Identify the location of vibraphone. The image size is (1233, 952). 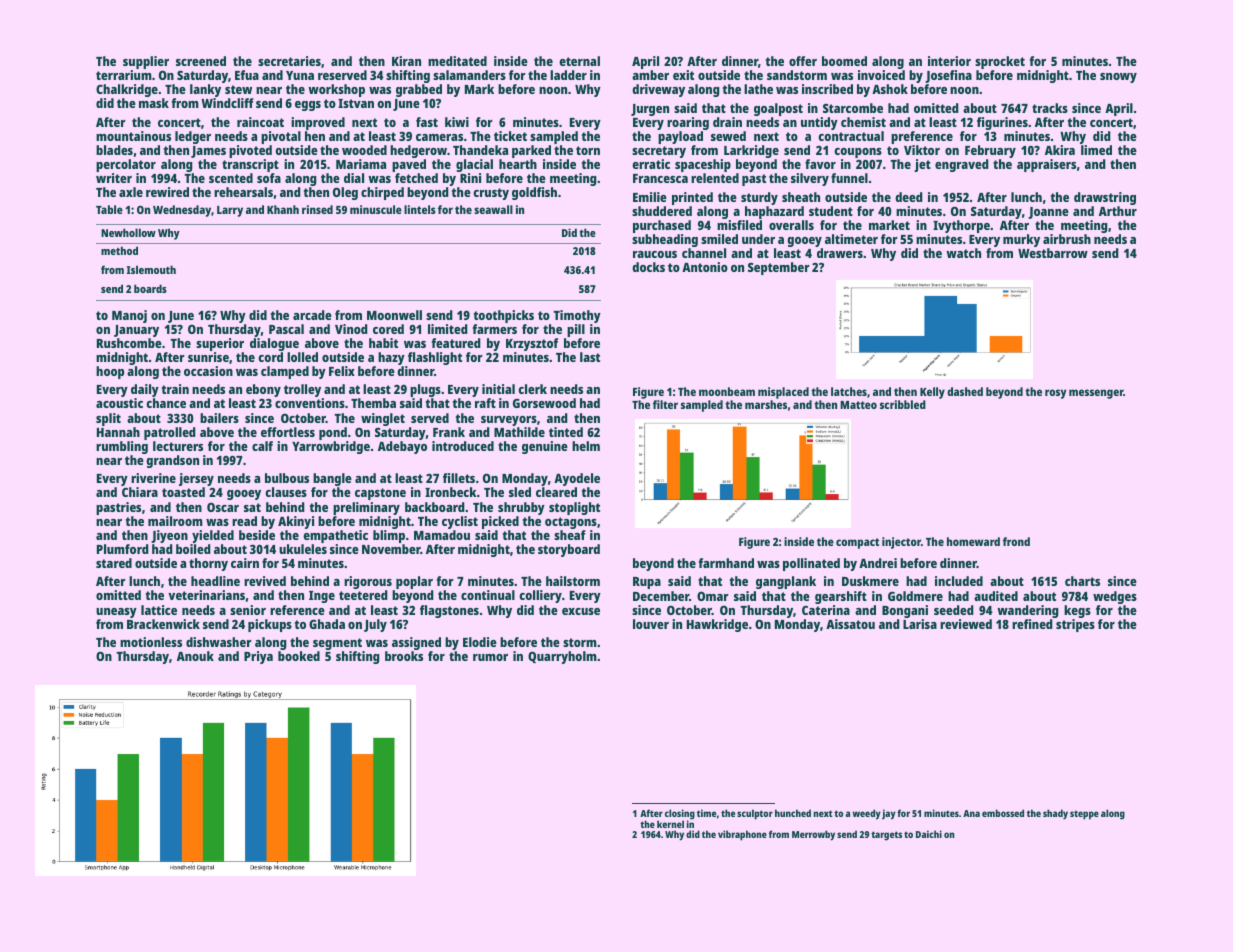
(742, 835).
